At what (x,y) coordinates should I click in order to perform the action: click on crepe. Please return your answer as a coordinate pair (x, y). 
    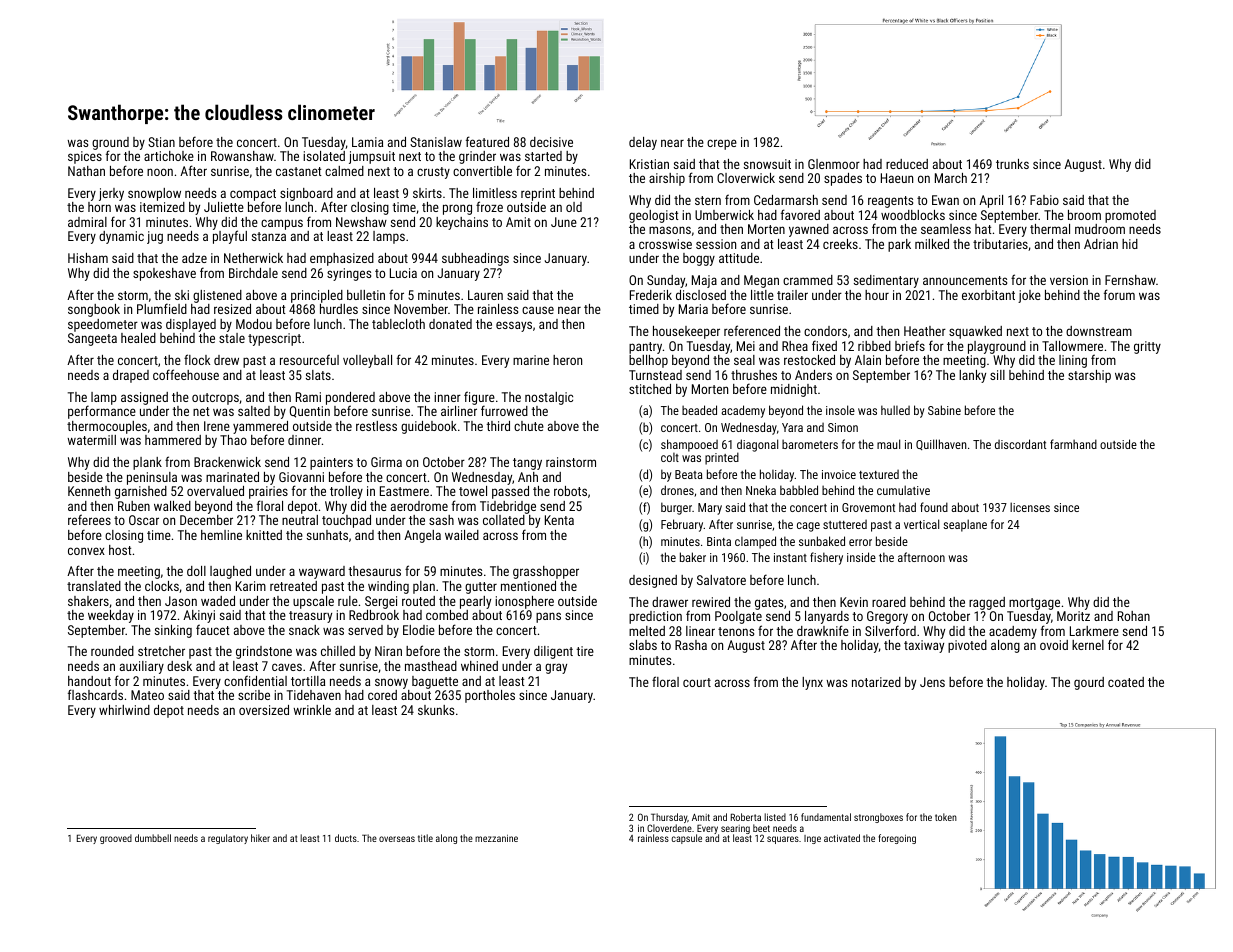
    Looking at the image, I should click on (722, 144).
